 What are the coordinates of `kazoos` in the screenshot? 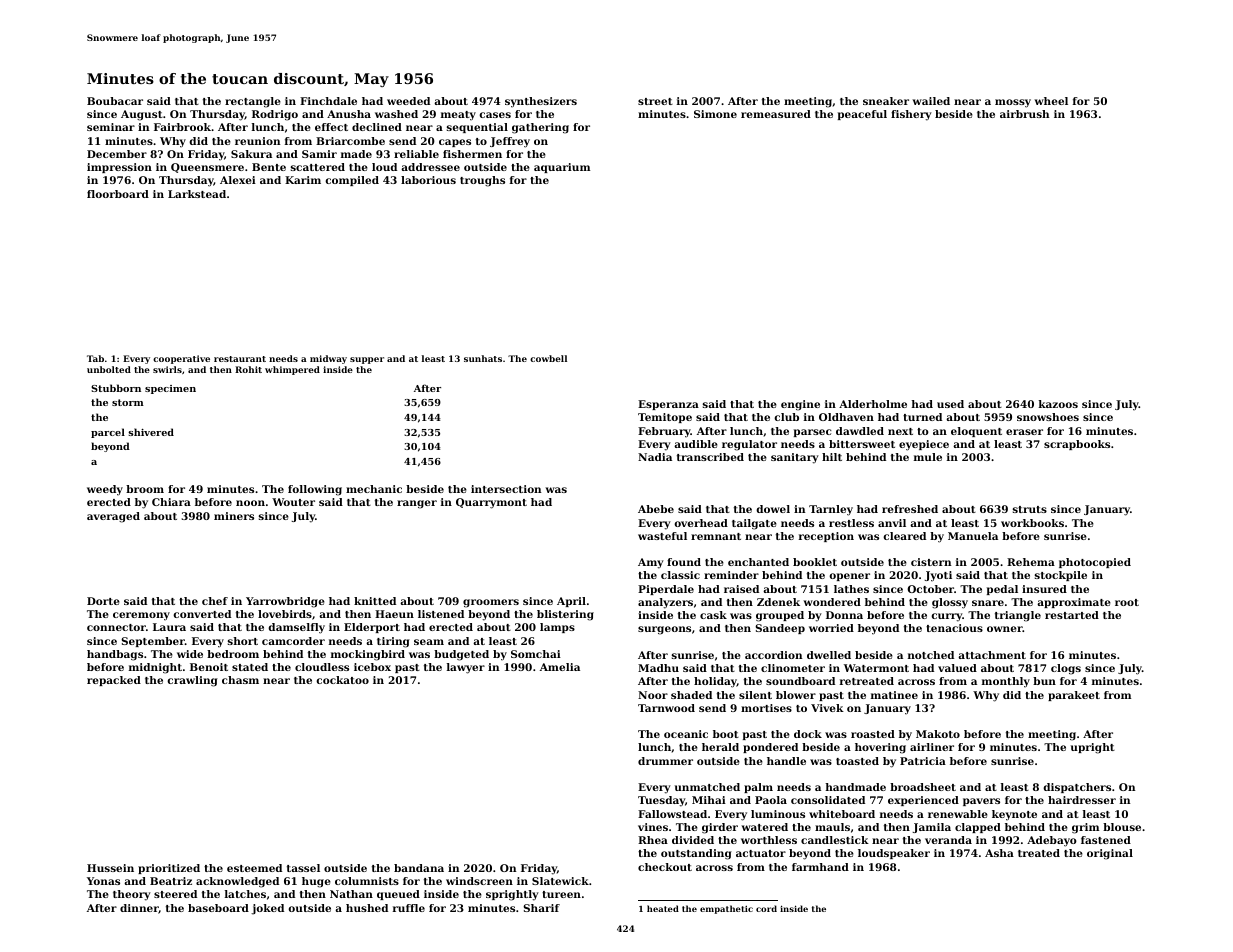 It's located at (1058, 404).
